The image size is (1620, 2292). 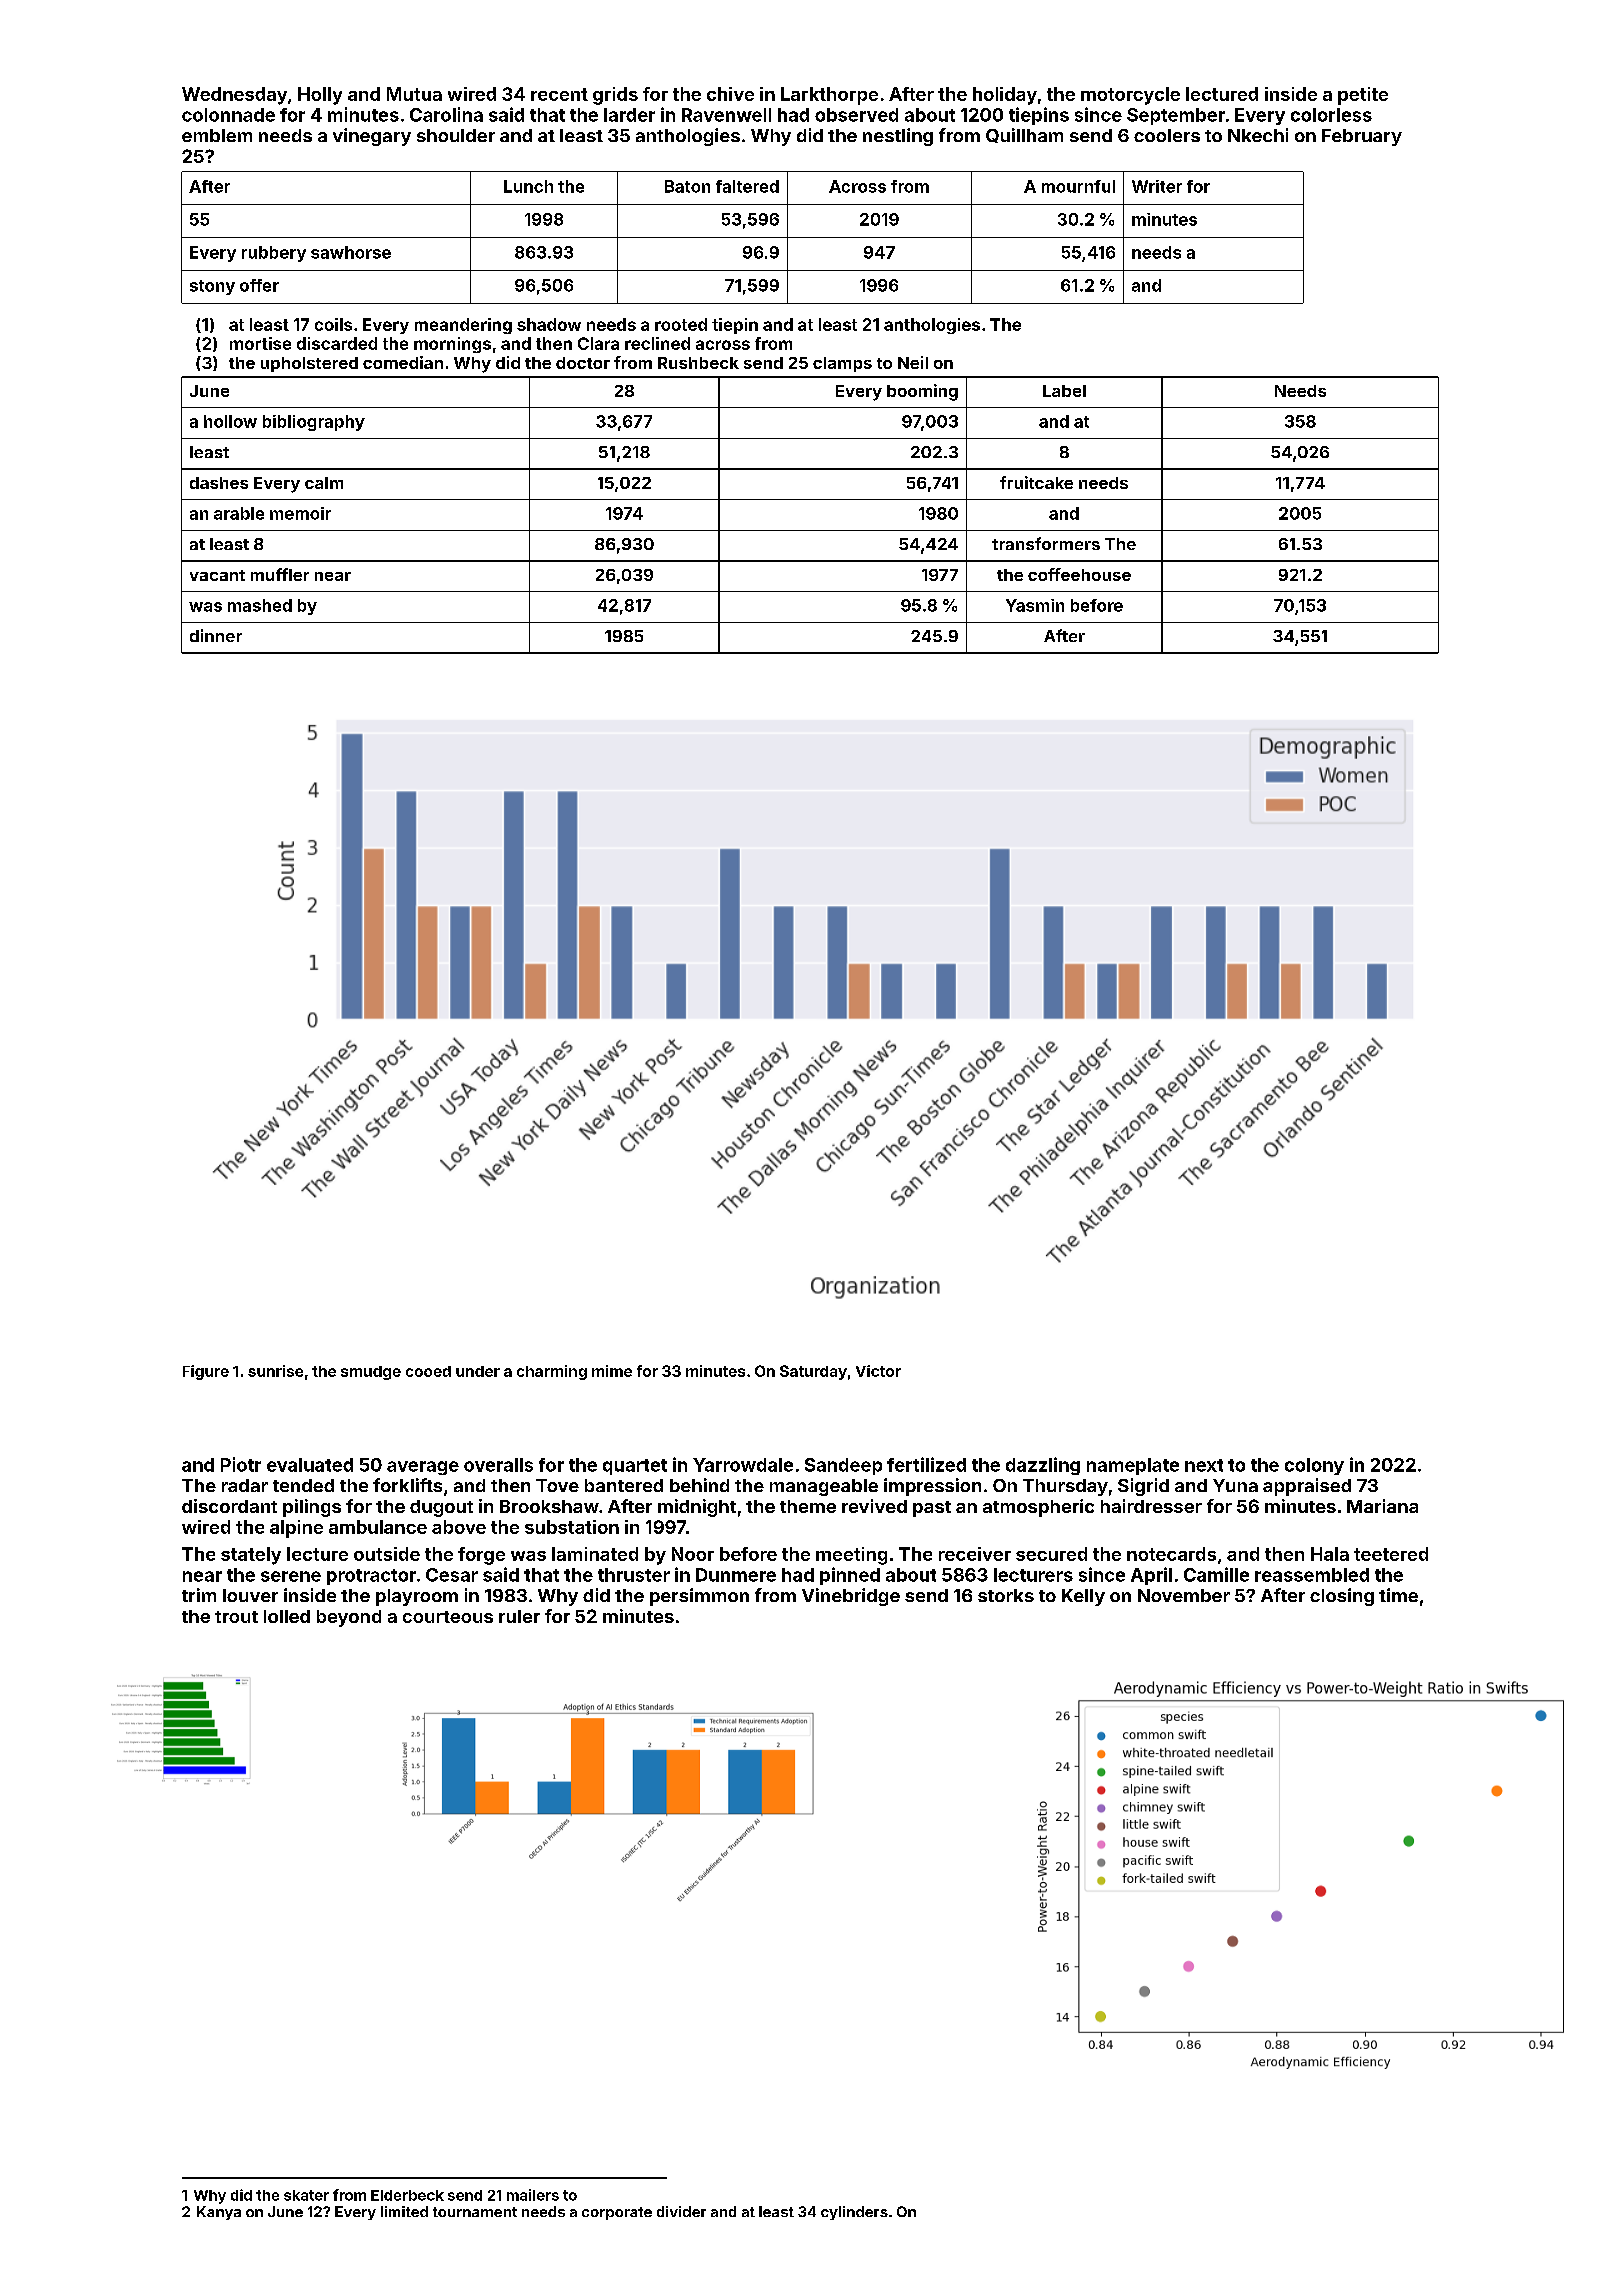 What do you see at coordinates (404, 2211) in the screenshot?
I see `limited` at bounding box center [404, 2211].
